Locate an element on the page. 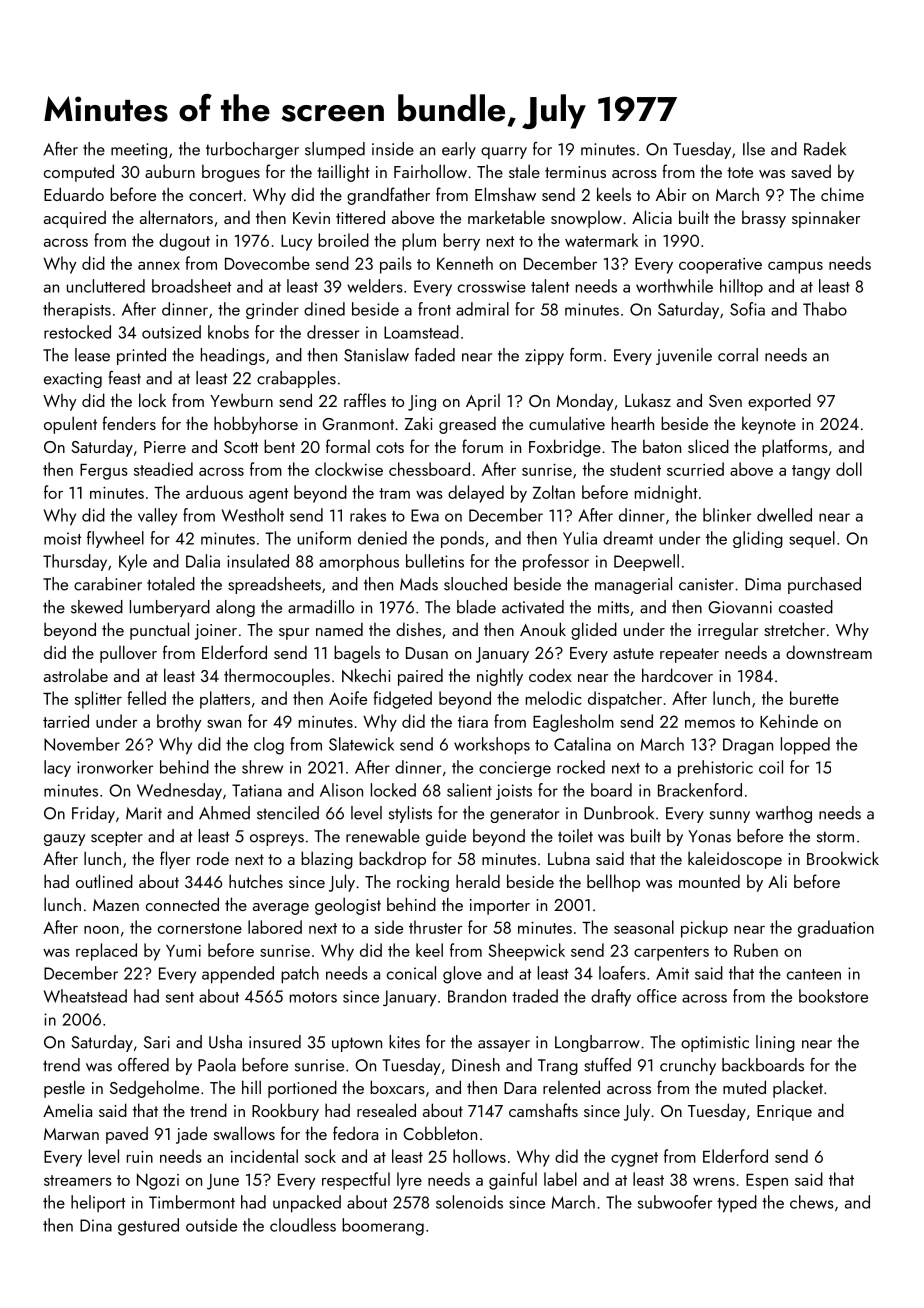  early is located at coordinates (459, 150).
